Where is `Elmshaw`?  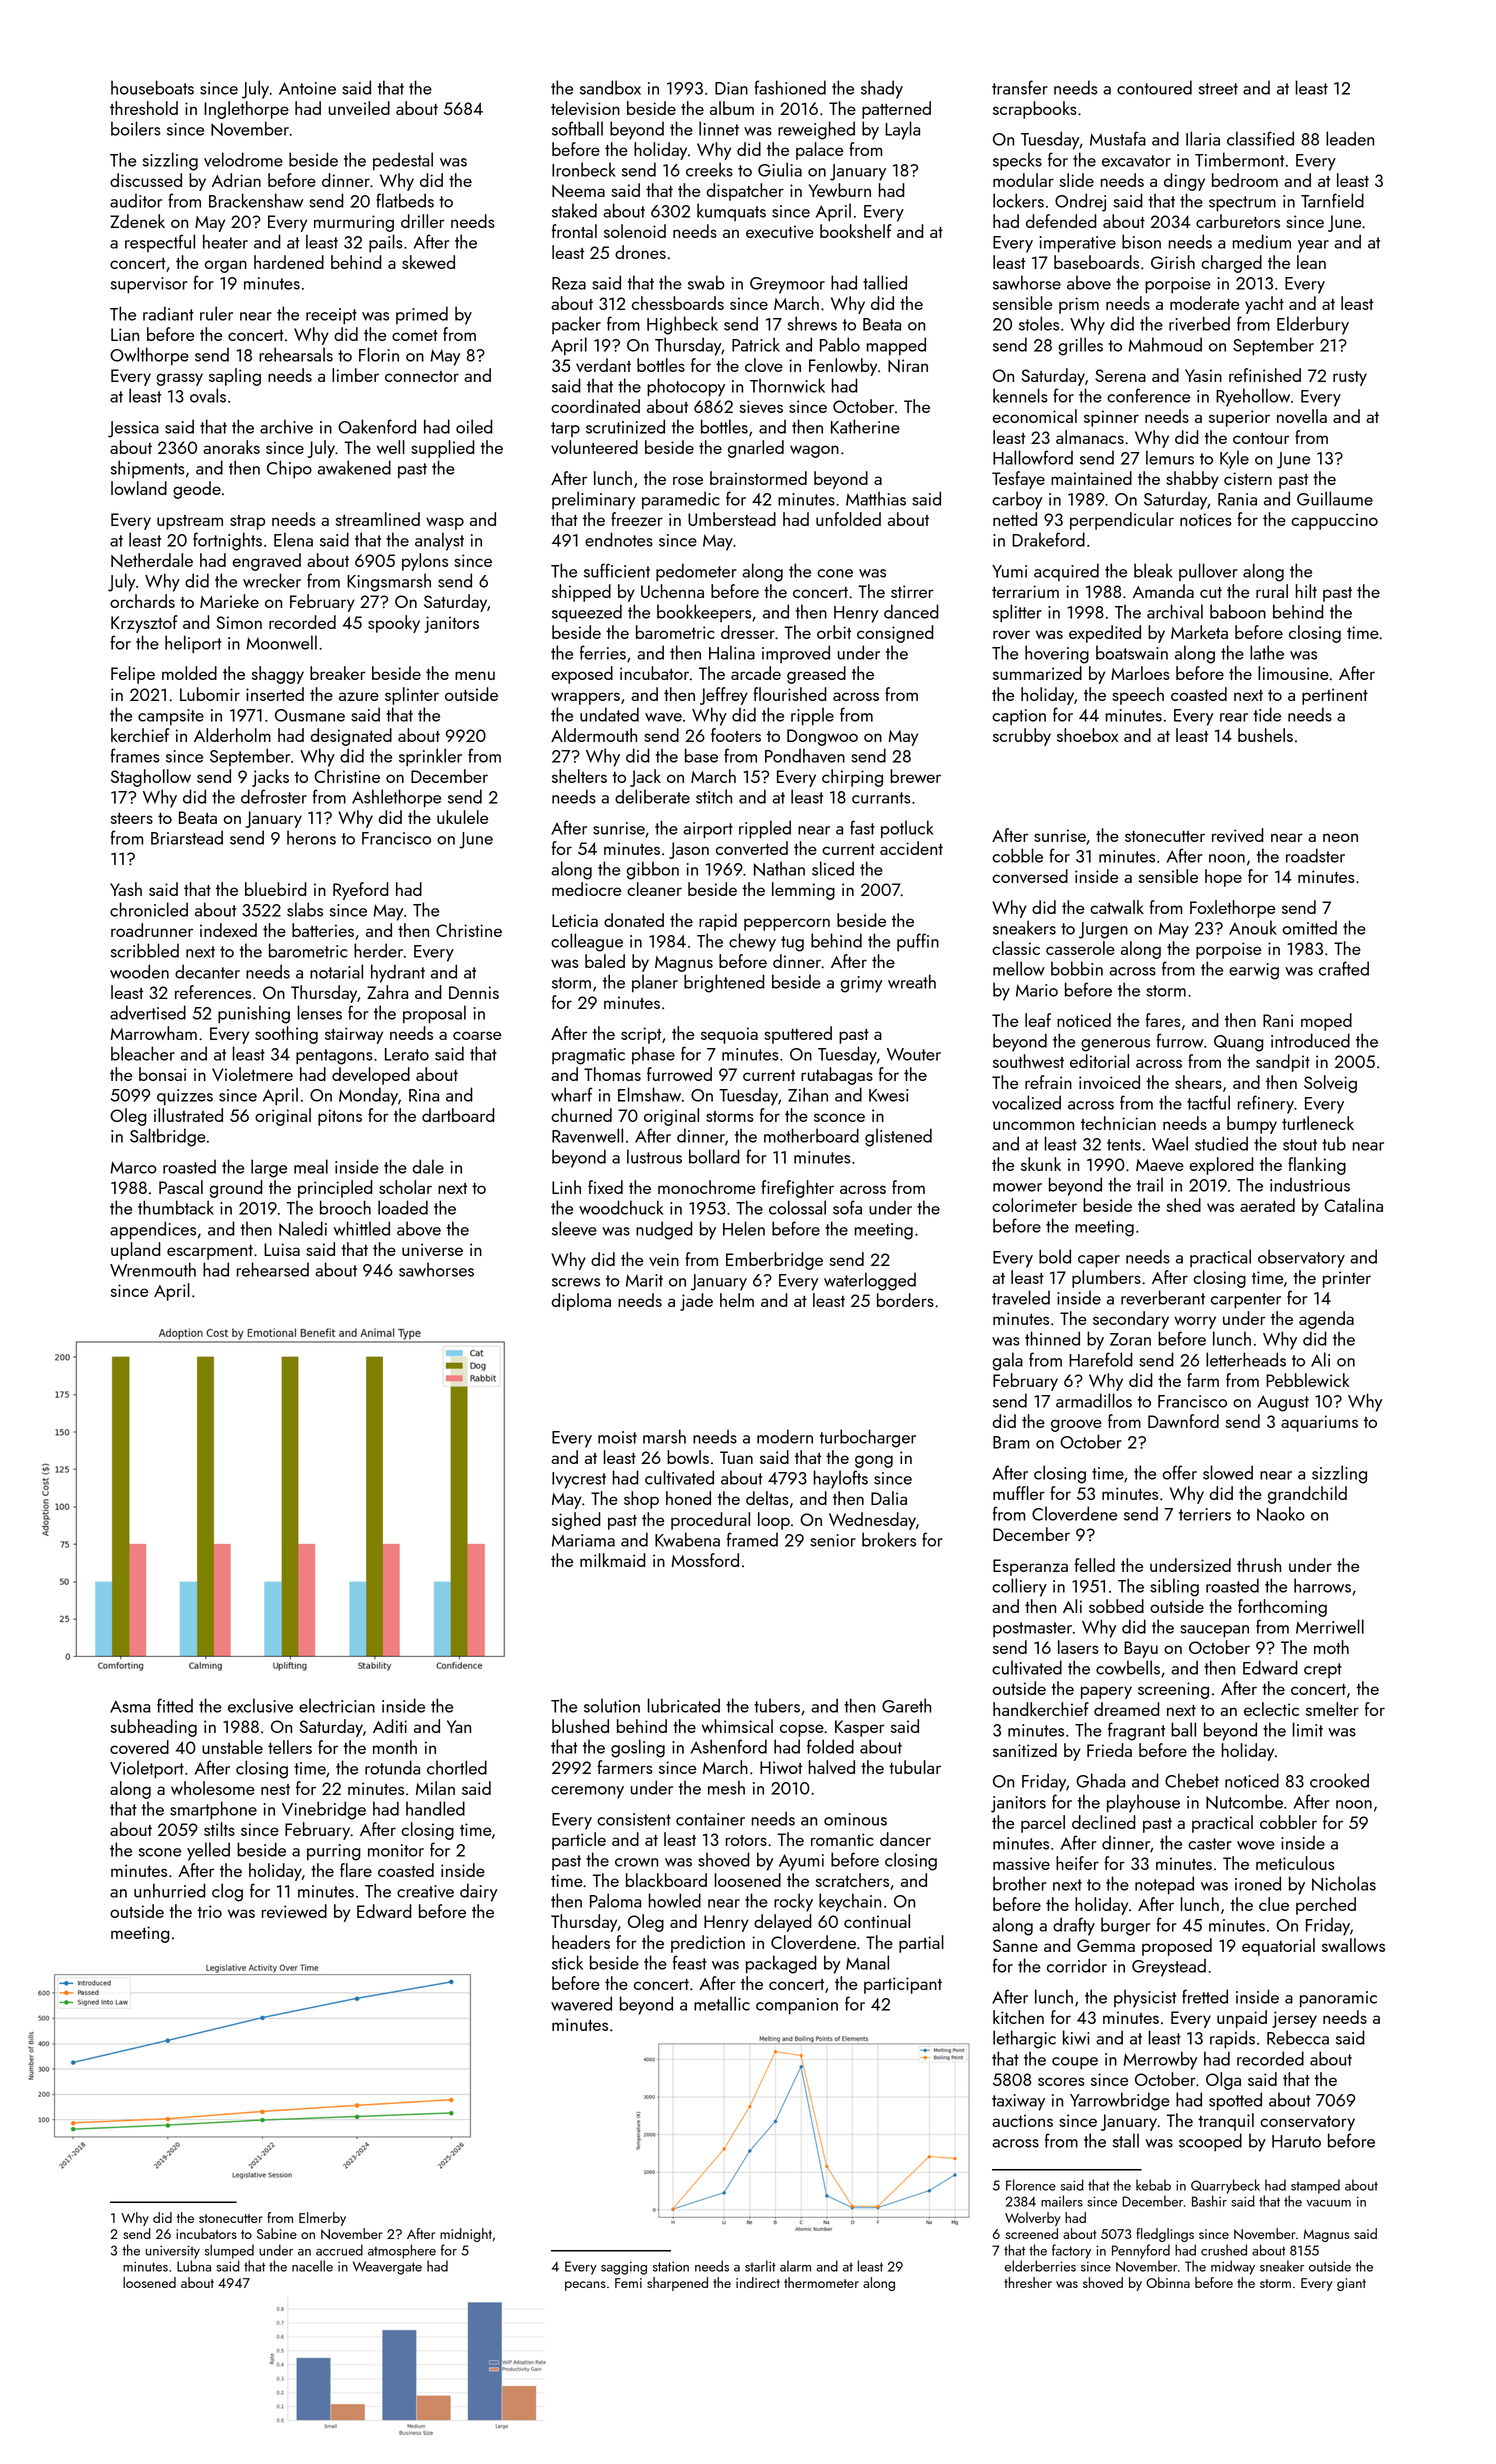
Elmshaw is located at coordinates (649, 1094).
